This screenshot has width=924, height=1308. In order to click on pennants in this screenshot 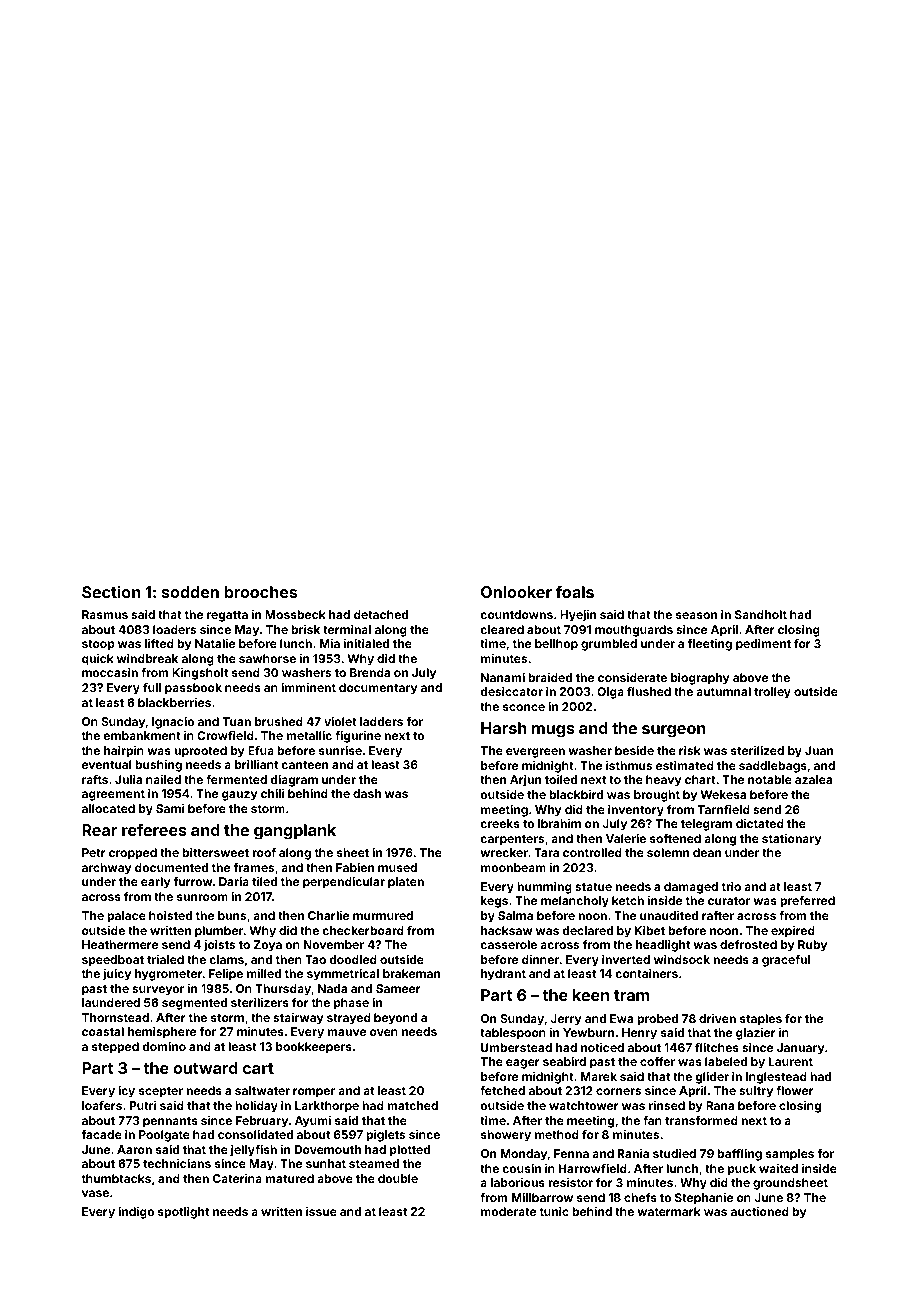, I will do `click(170, 1122)`.
